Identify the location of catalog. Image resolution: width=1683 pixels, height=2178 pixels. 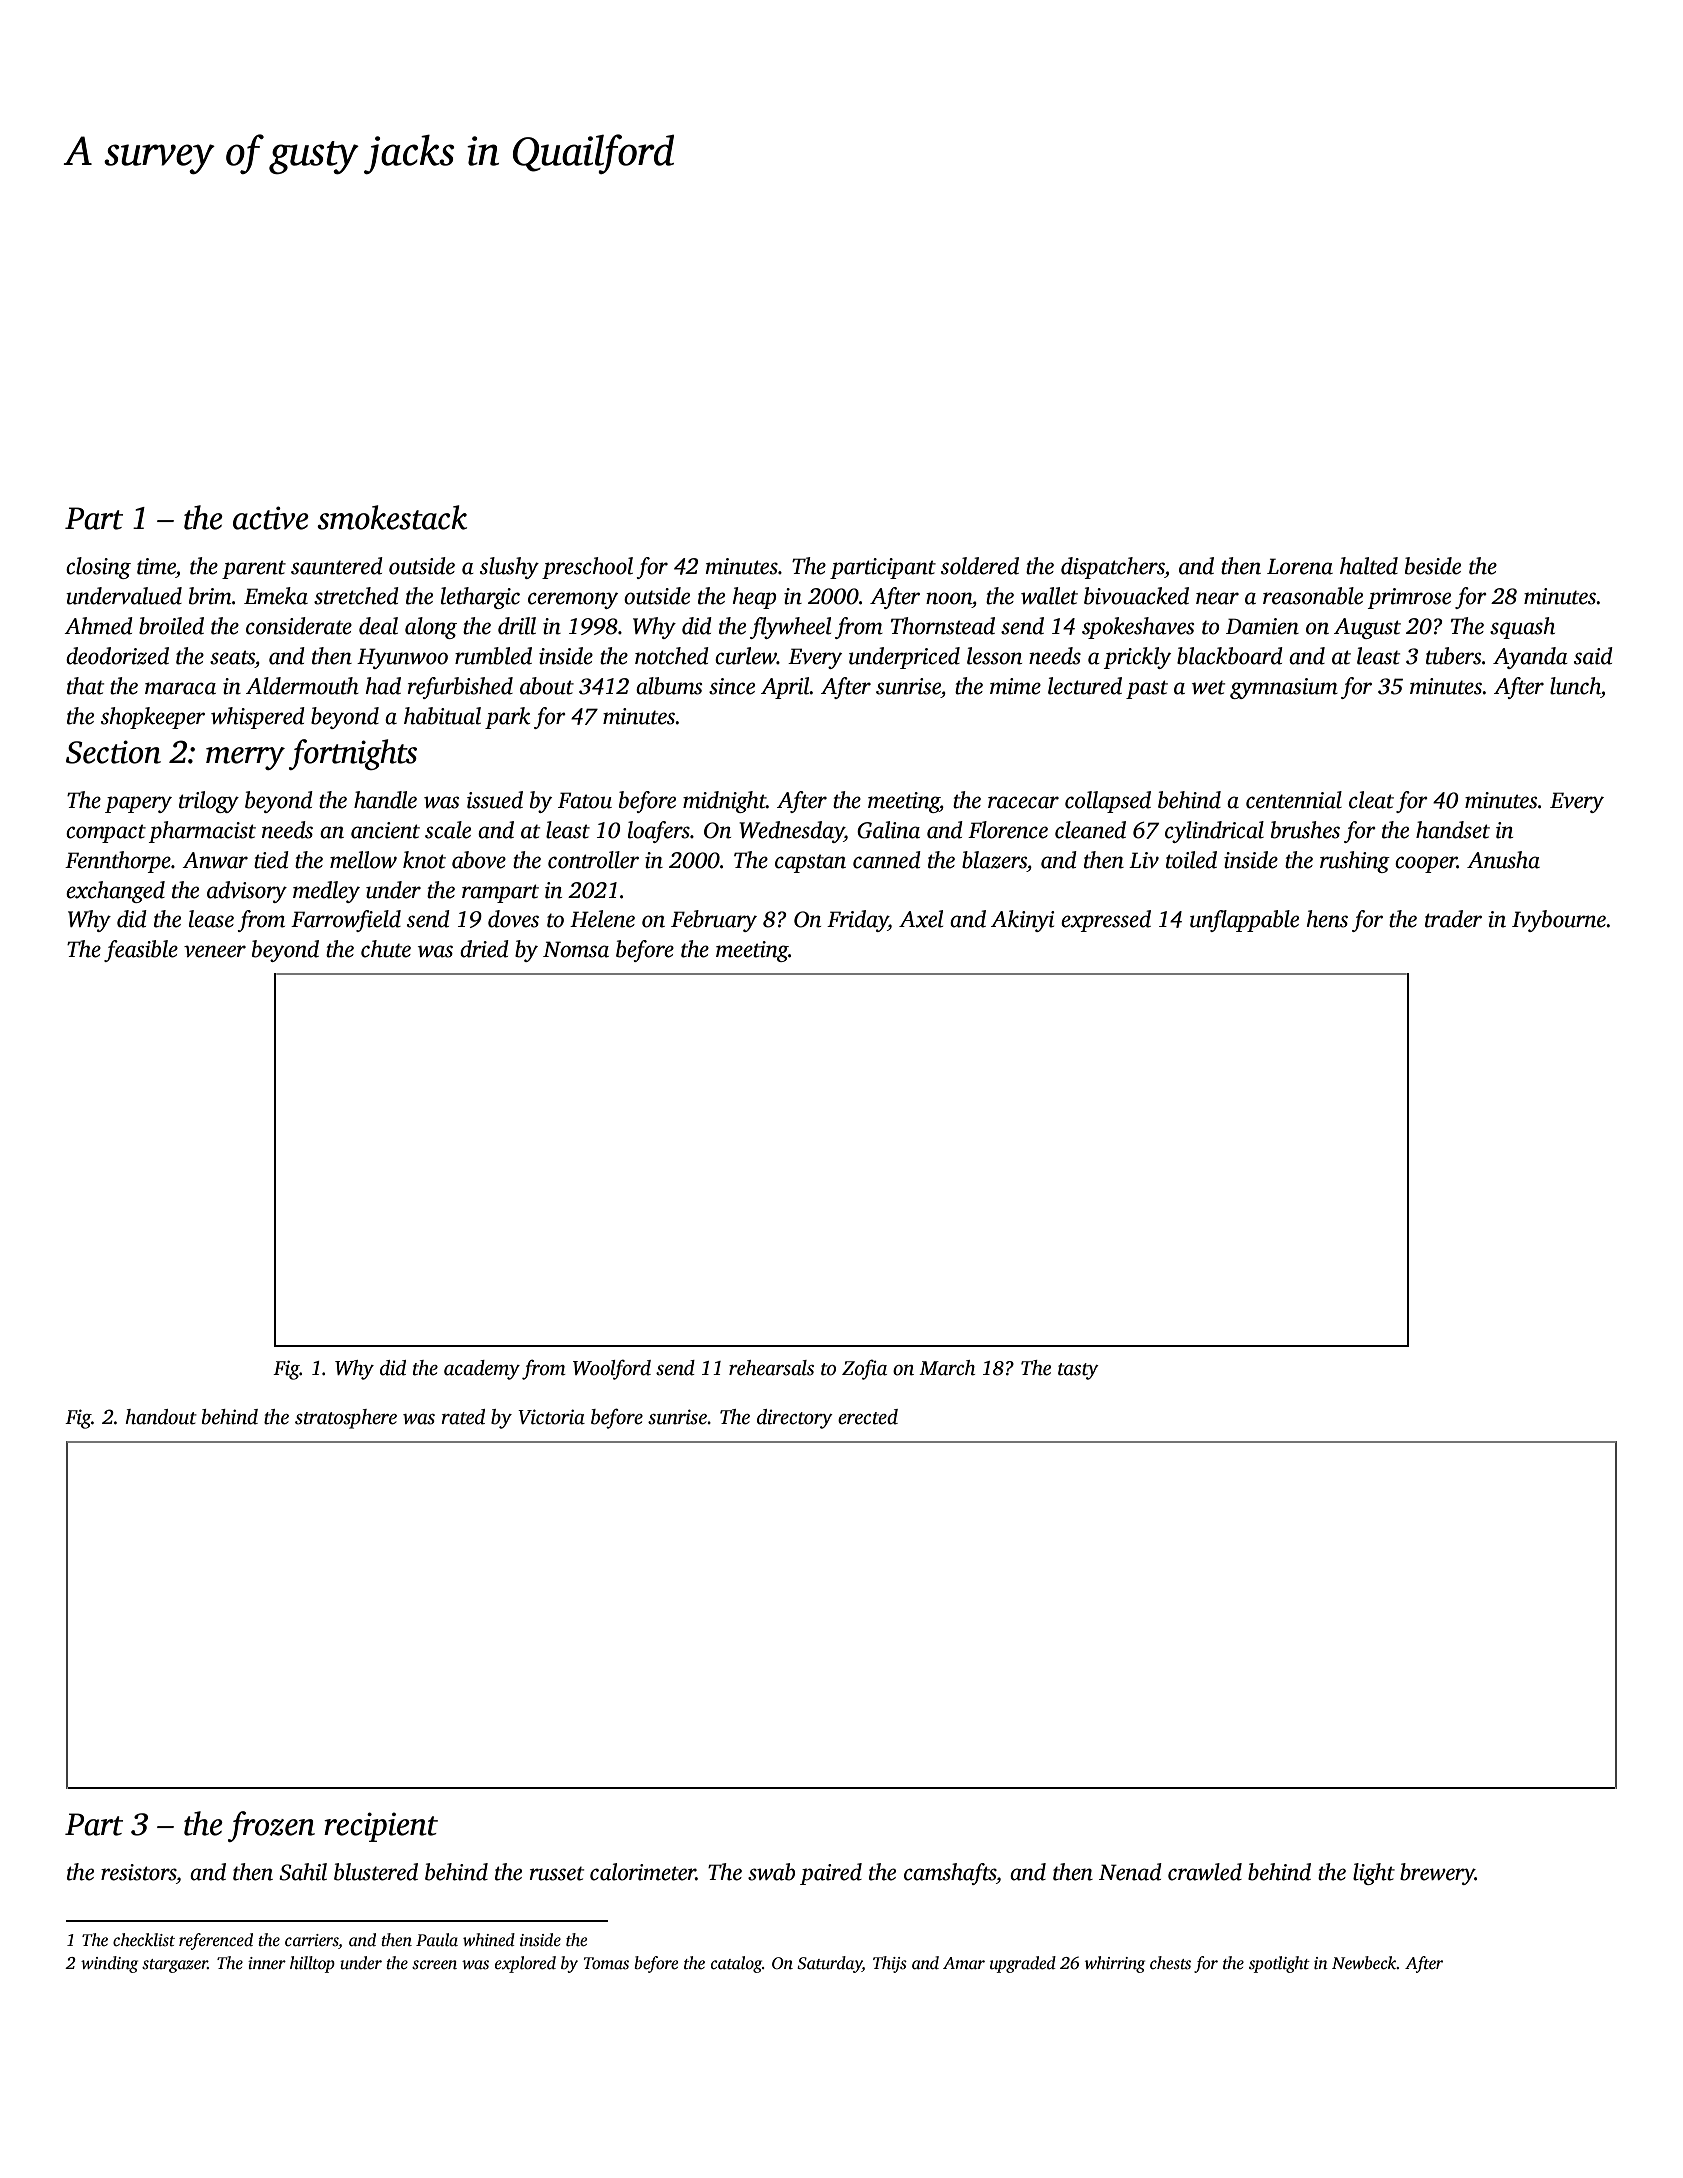
(736, 1964).
